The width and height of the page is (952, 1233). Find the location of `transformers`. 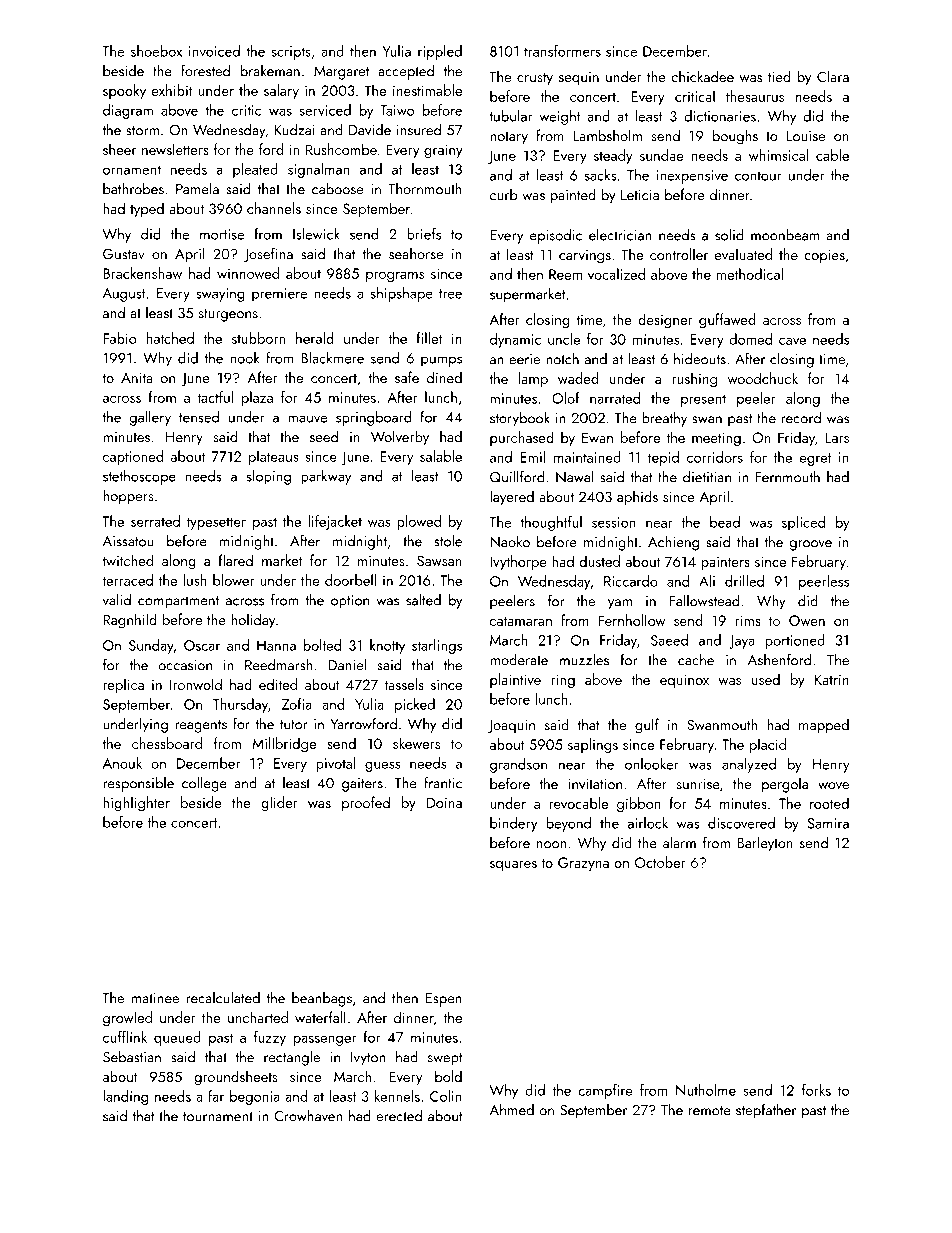

transformers is located at coordinates (562, 51).
